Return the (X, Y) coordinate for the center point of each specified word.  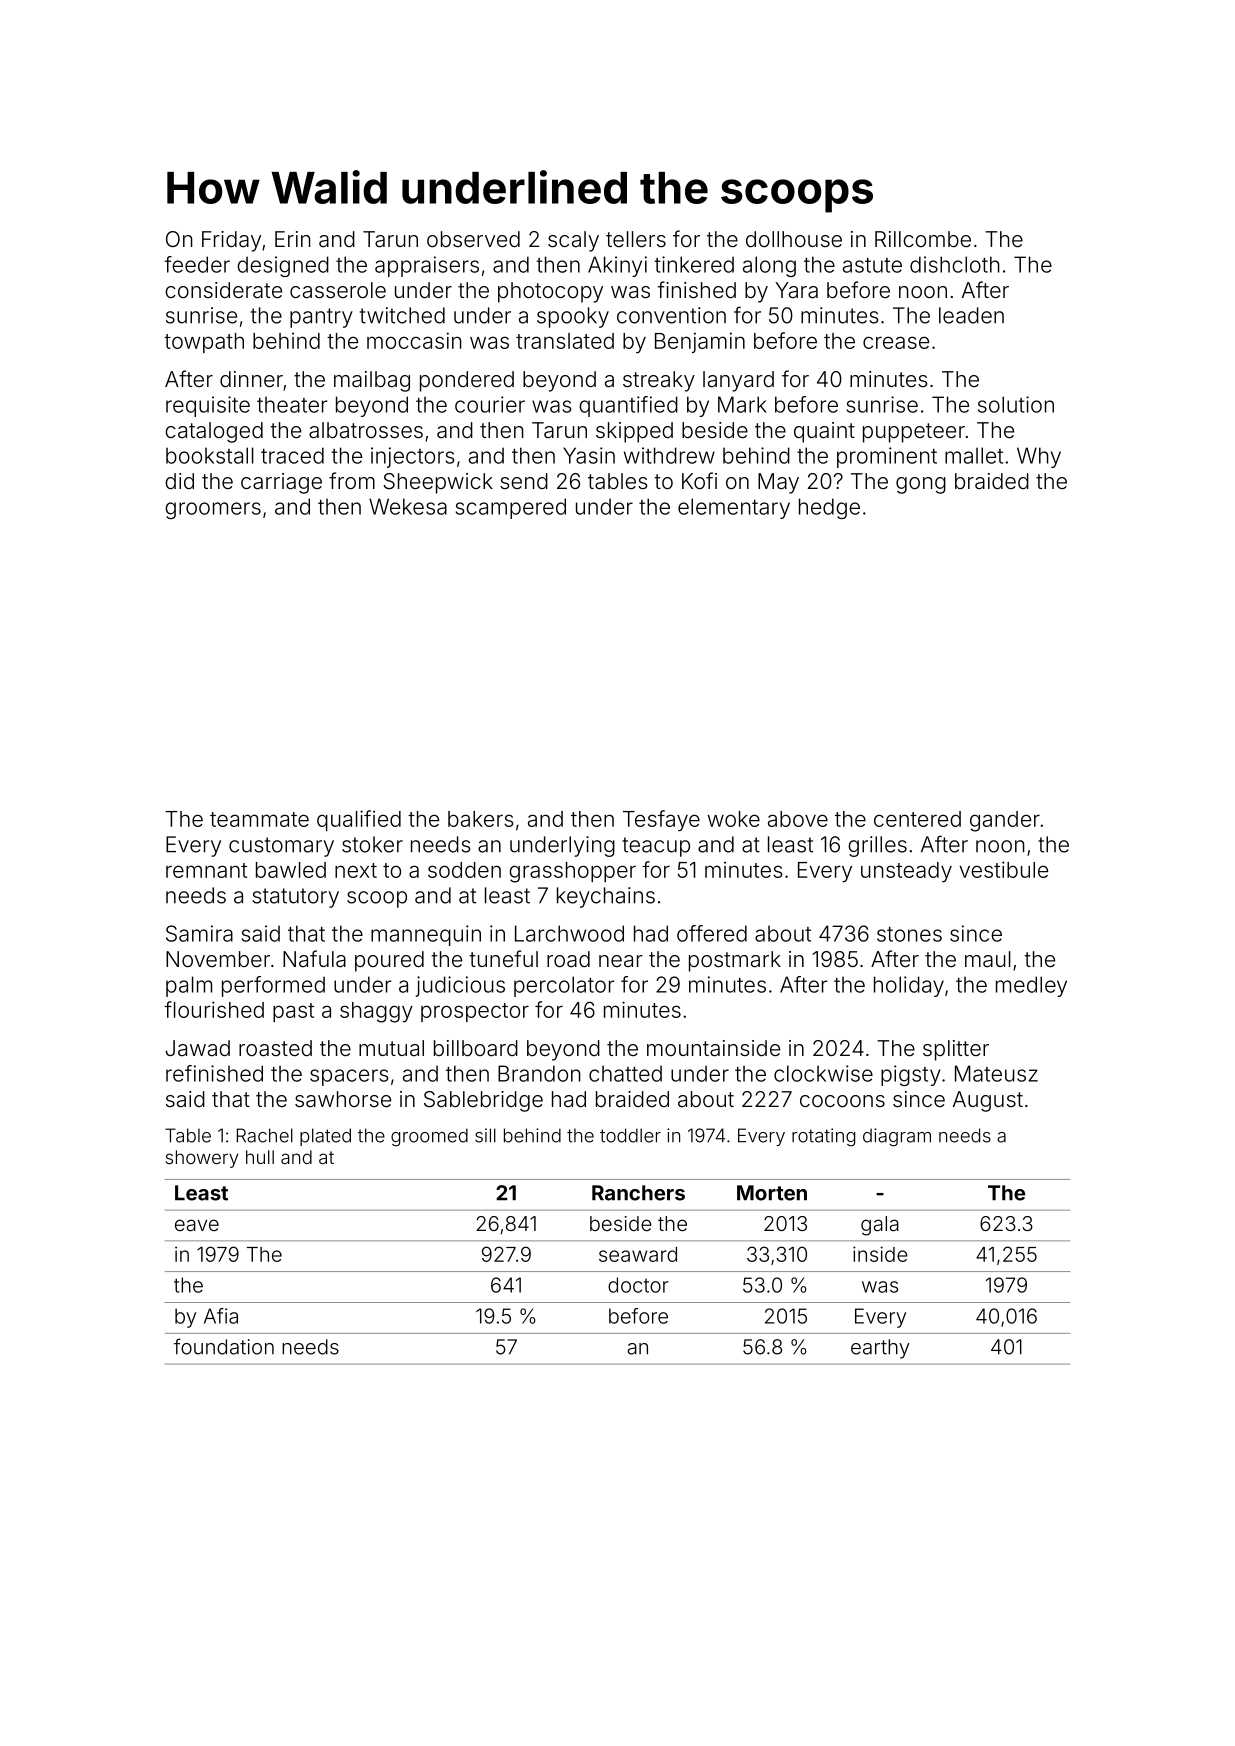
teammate (259, 819)
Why (1039, 457)
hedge (829, 508)
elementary (734, 508)
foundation (224, 1346)
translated (565, 341)
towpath (204, 343)
